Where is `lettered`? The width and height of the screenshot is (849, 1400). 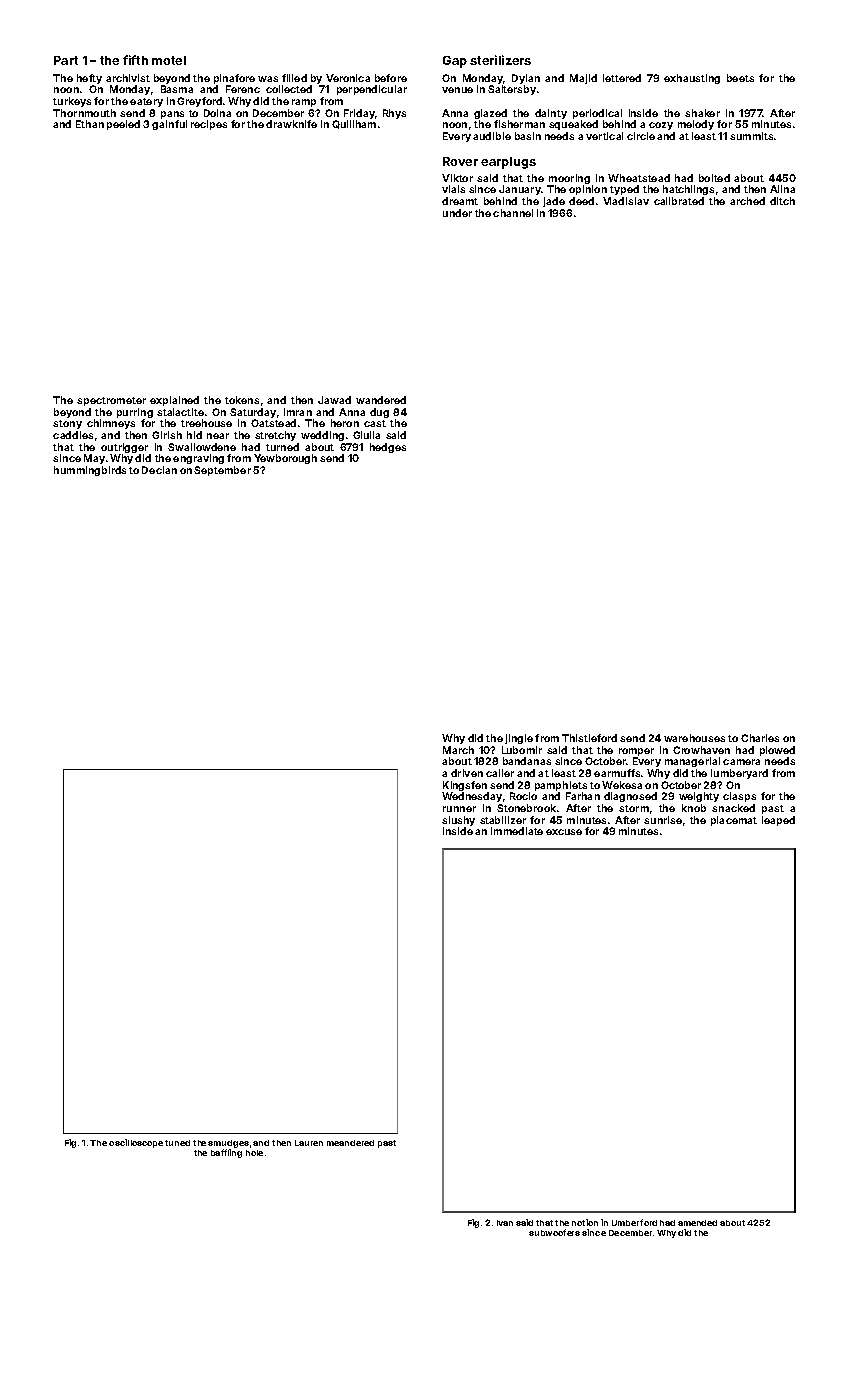
lettered is located at coordinates (622, 78).
